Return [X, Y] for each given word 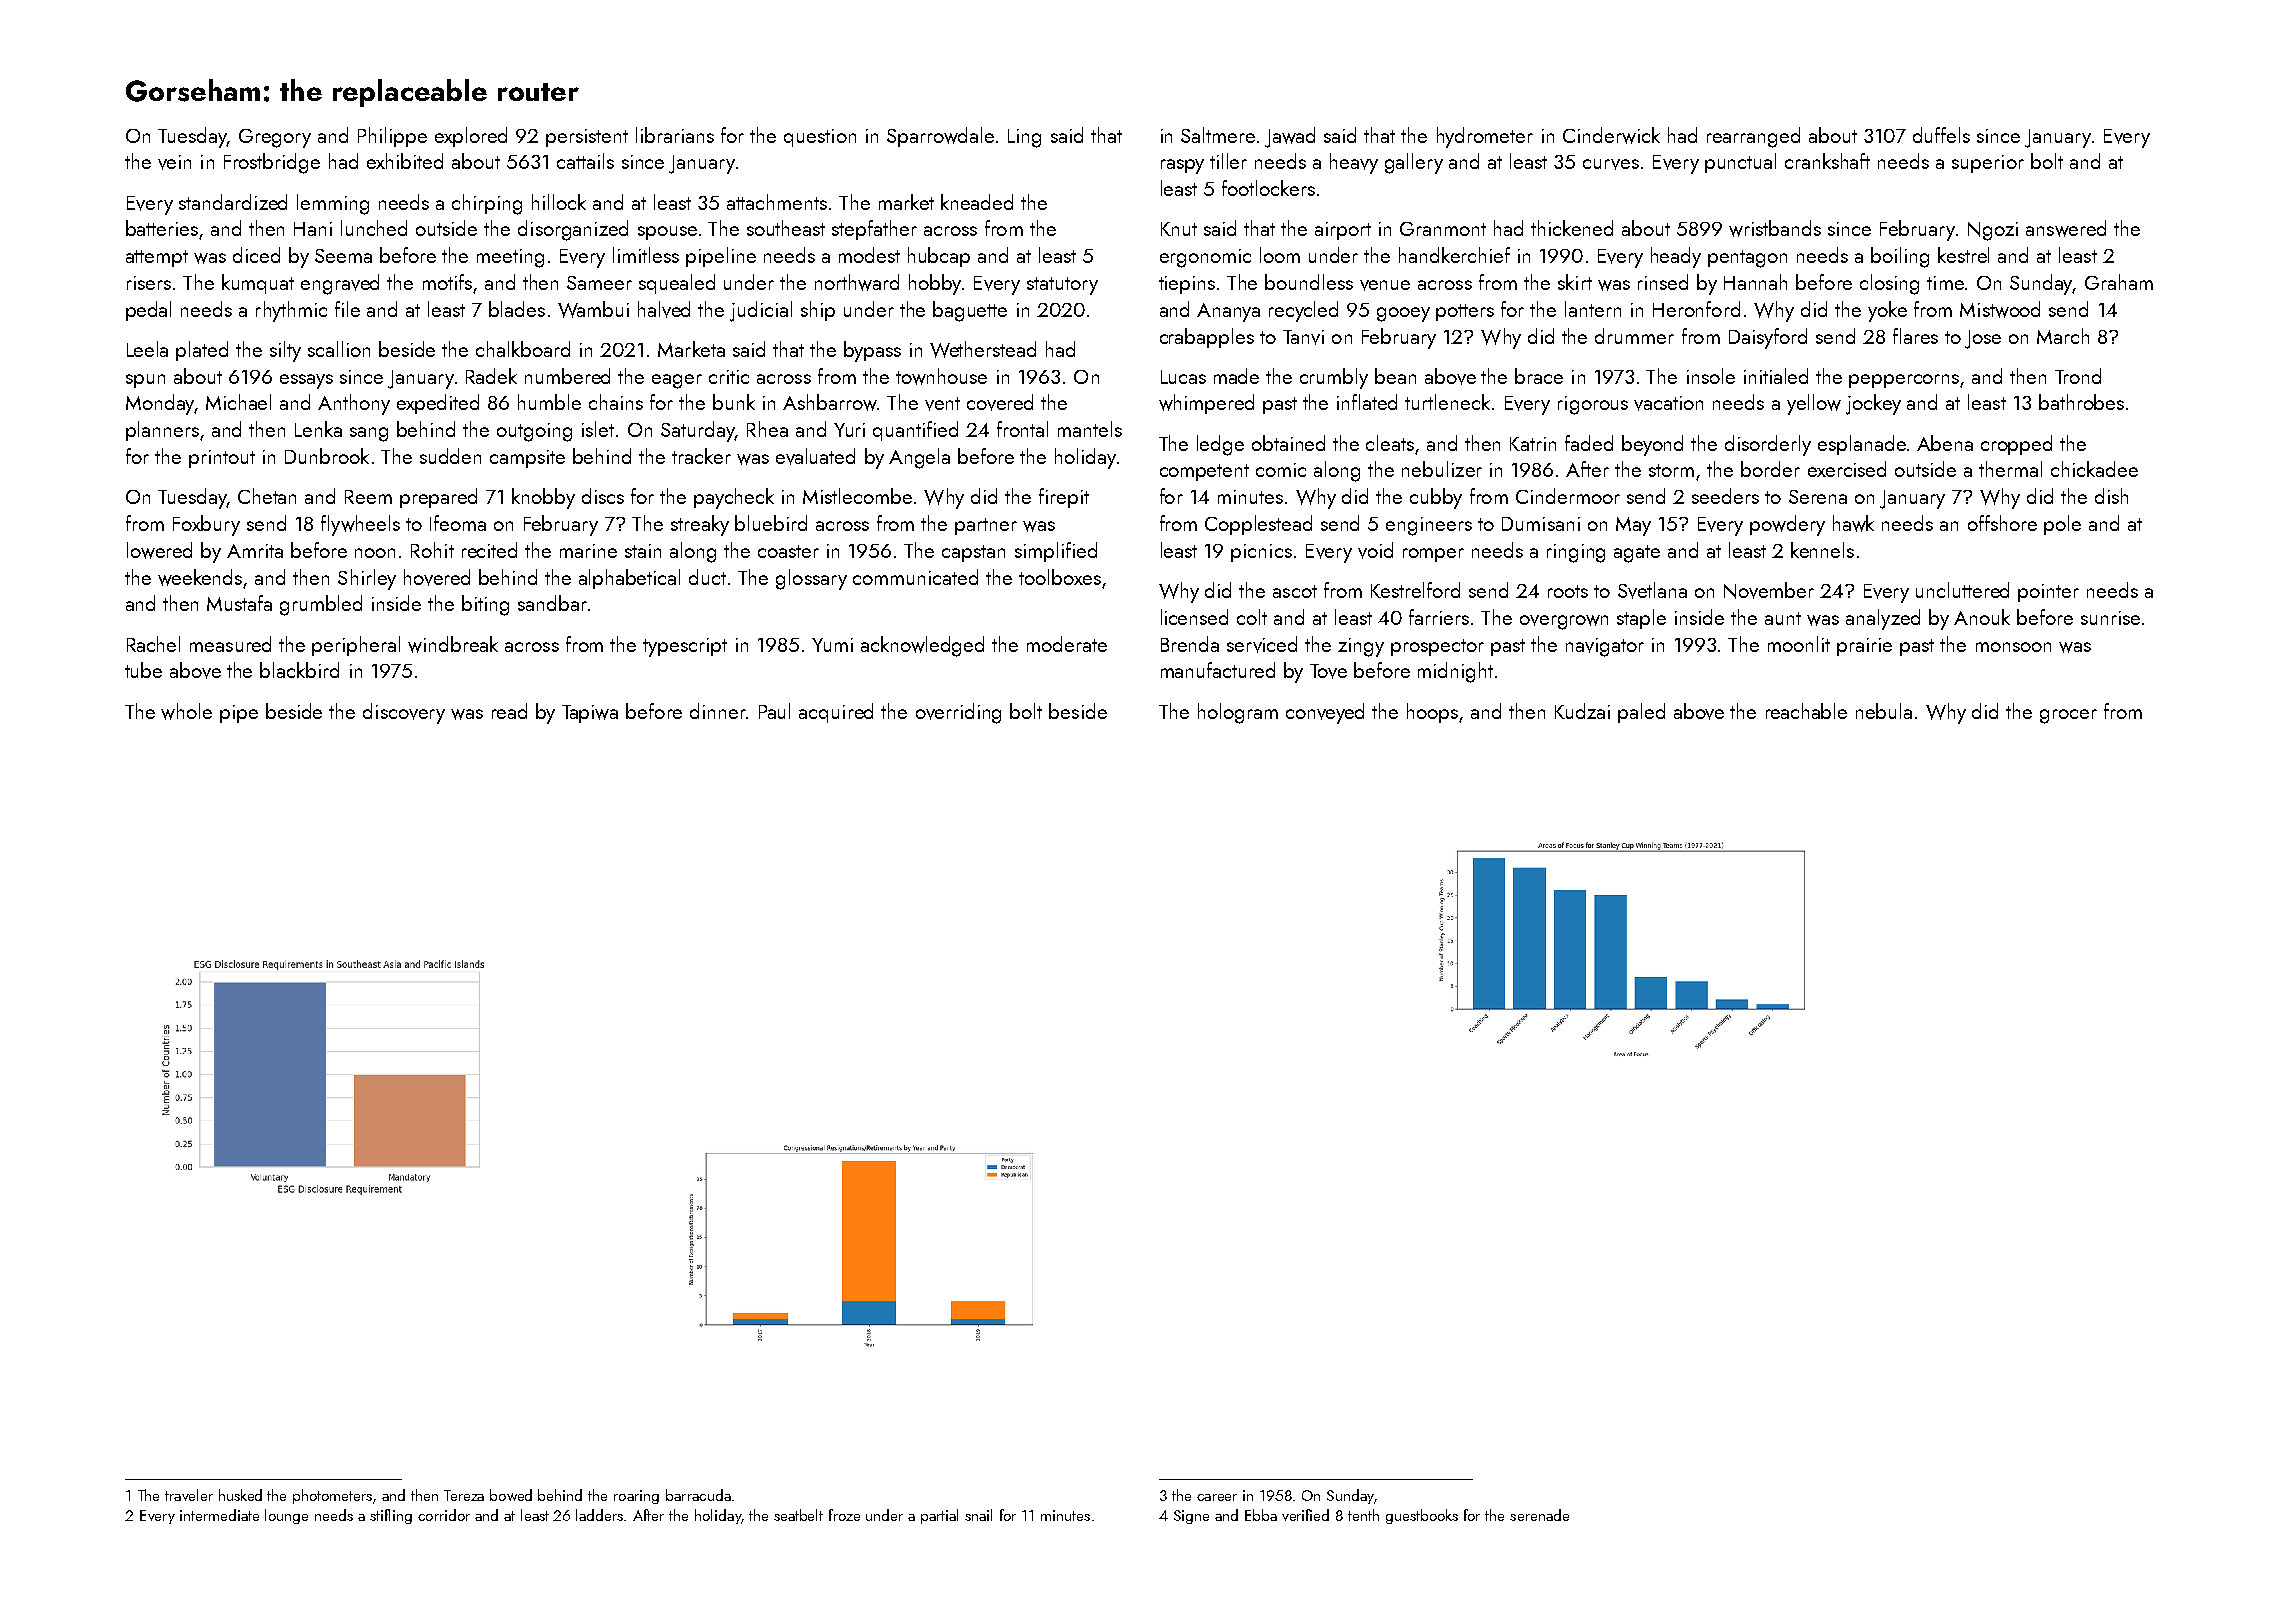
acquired [836, 713]
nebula [1884, 711]
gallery [1414, 163]
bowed [511, 1495]
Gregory [275, 138]
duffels [1941, 135]
